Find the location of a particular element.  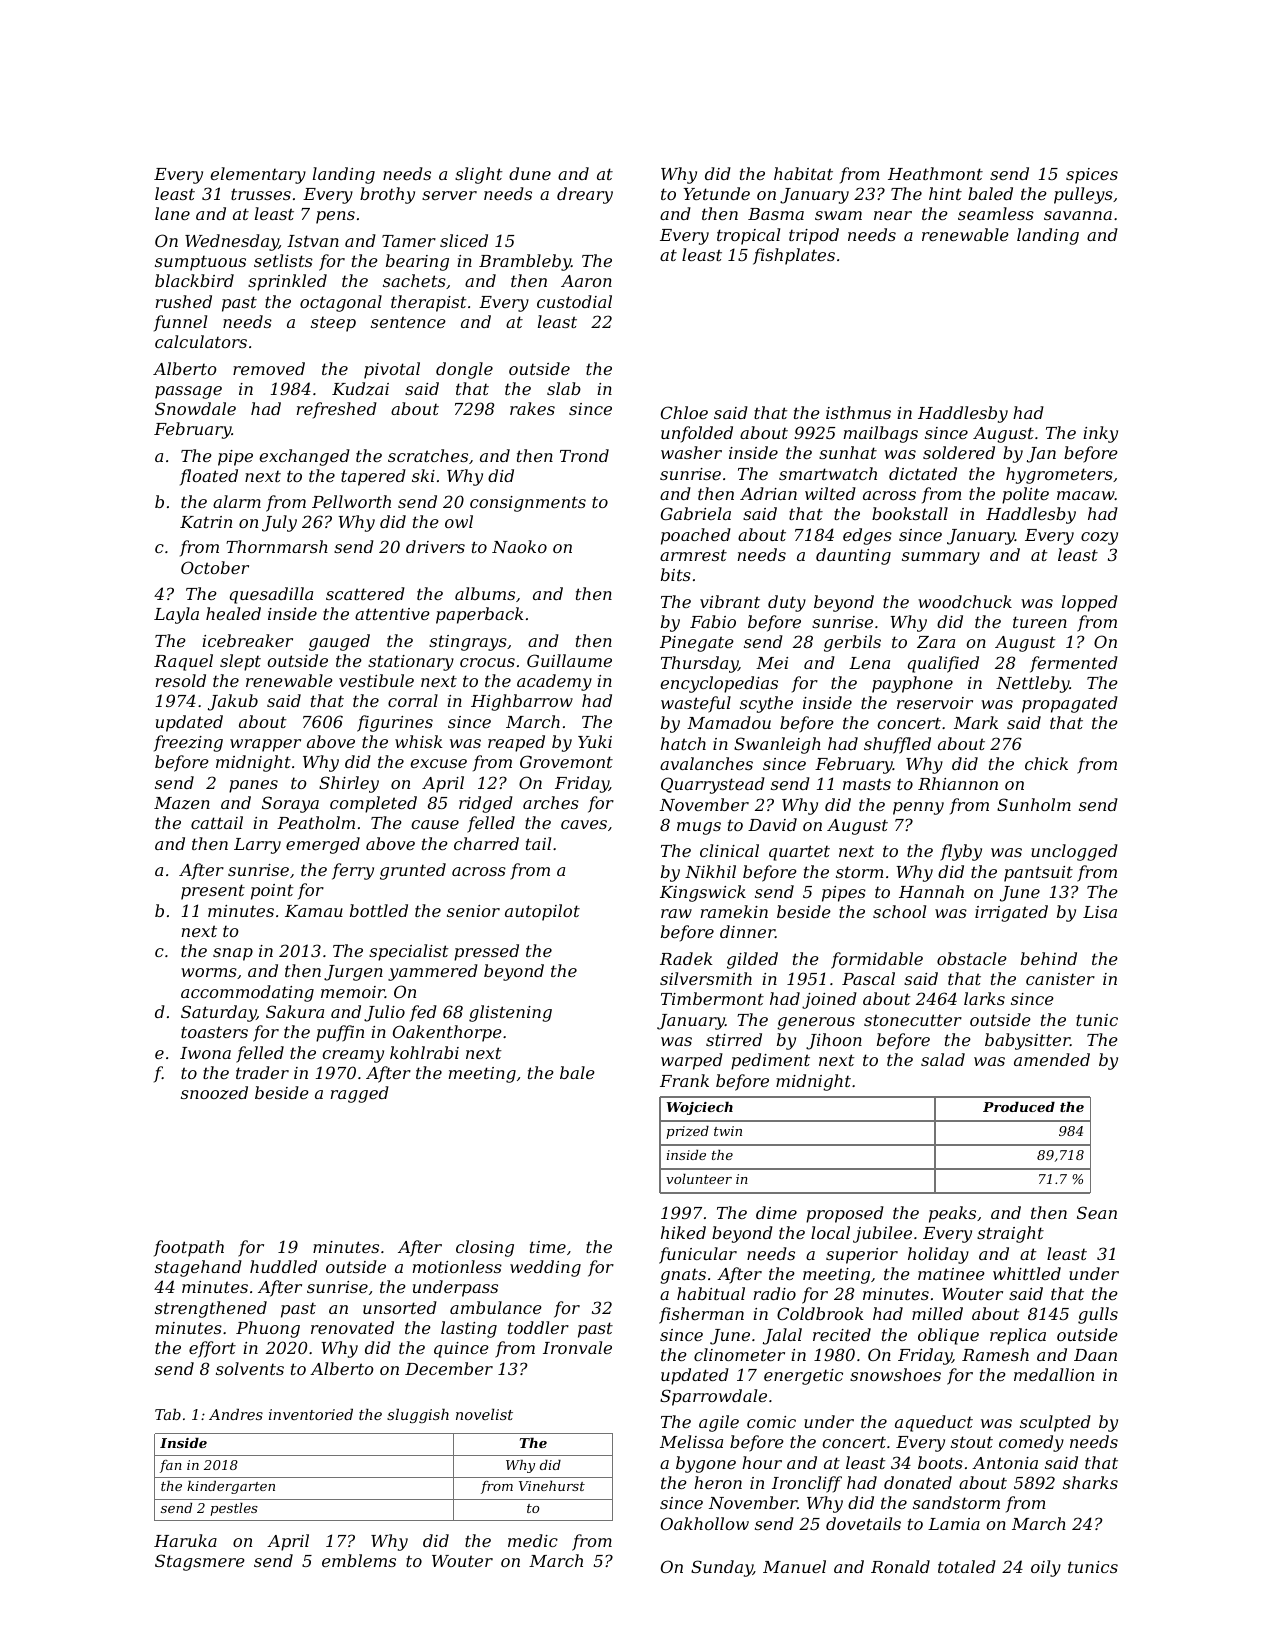

lopped is located at coordinates (1090, 603).
